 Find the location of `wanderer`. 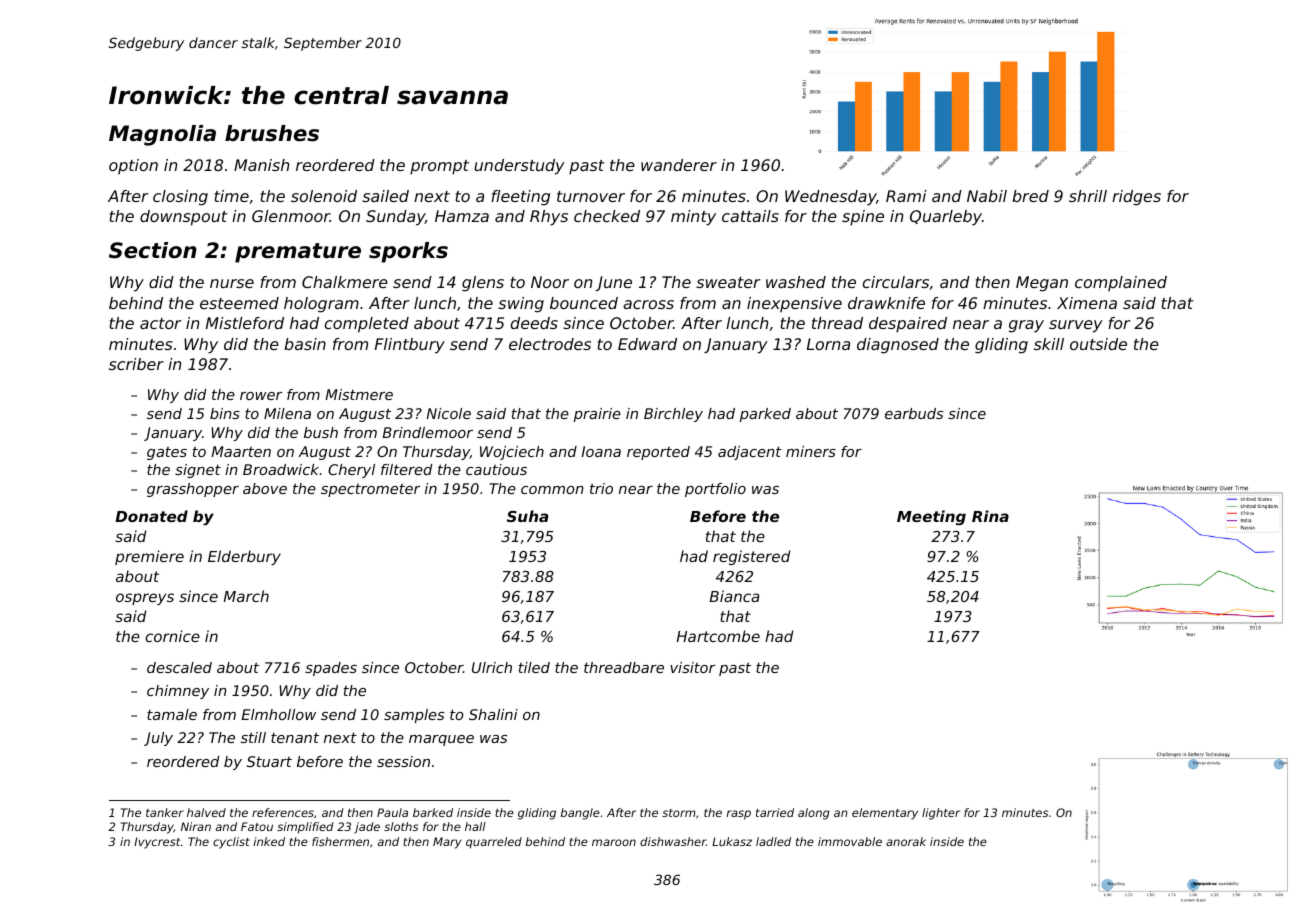

wanderer is located at coordinates (679, 165).
